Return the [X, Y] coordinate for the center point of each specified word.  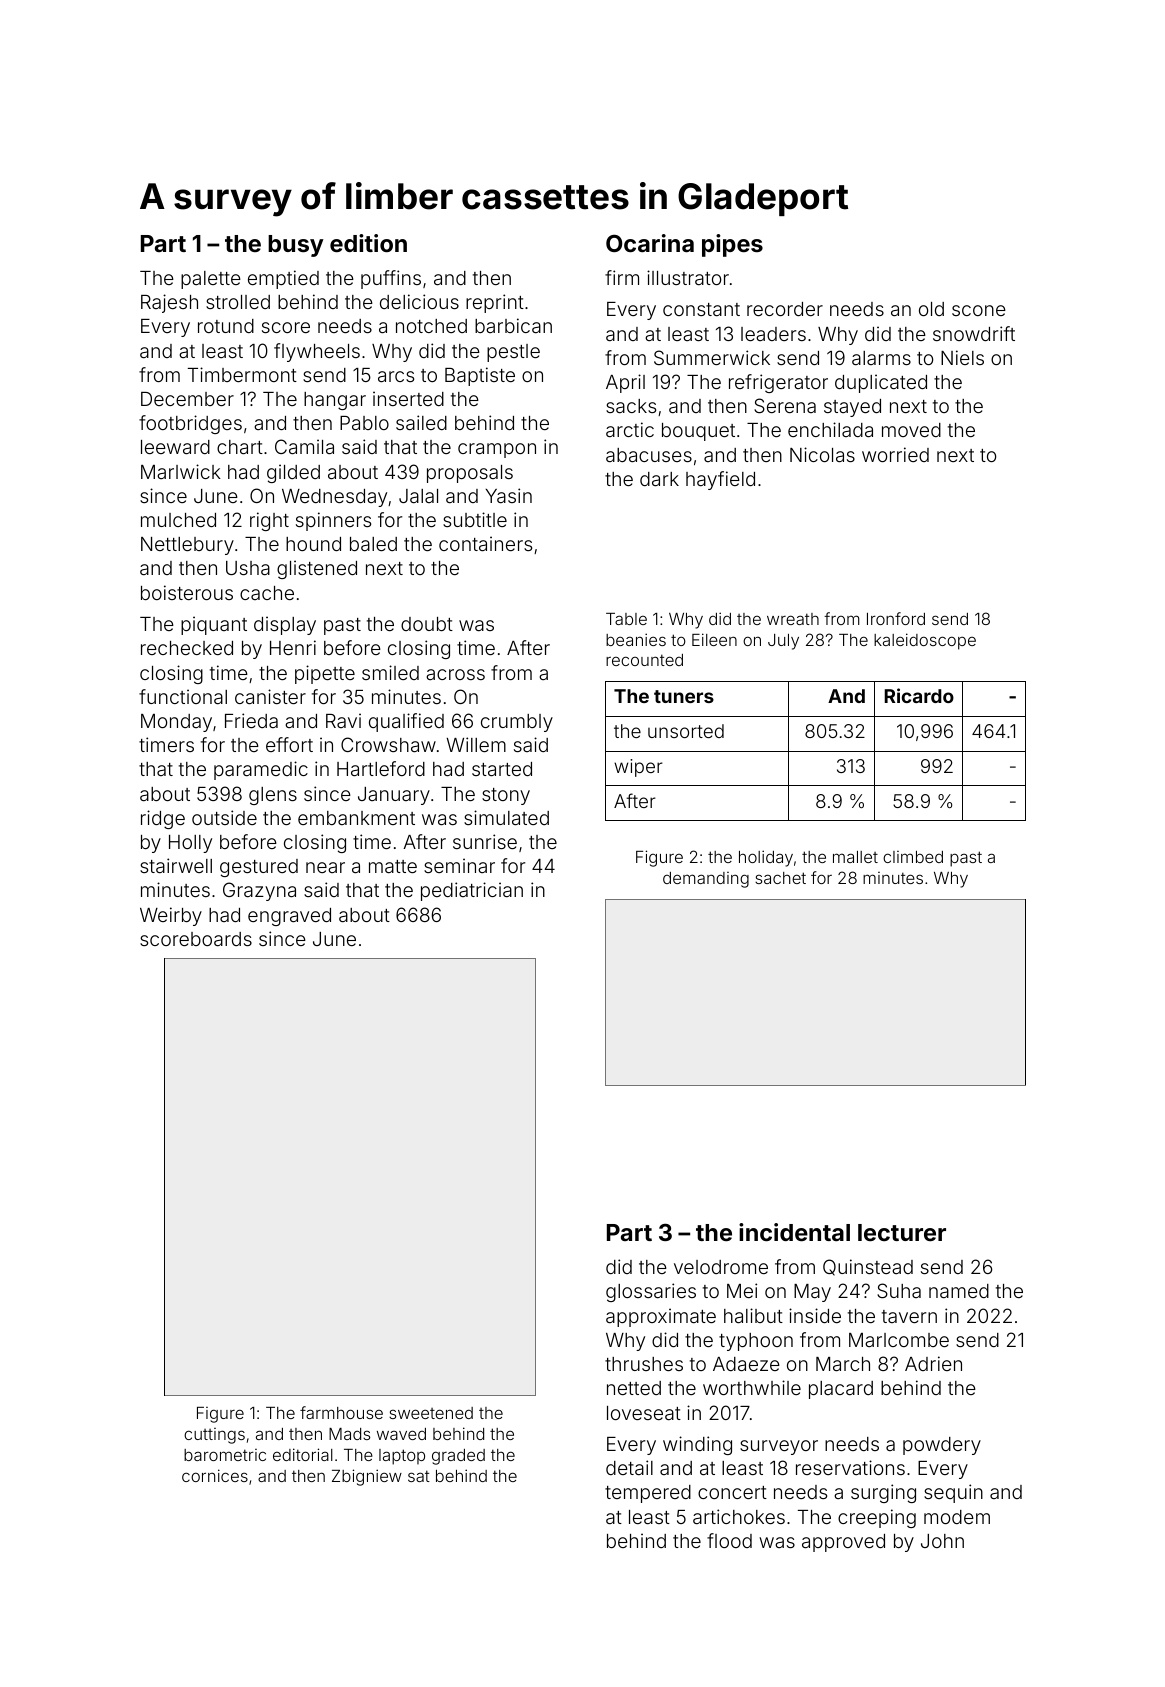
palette [211, 280]
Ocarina [650, 243]
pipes [732, 245]
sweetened [431, 1413]
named [959, 1291]
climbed [913, 857]
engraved [289, 917]
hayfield [720, 480]
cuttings [214, 1436]
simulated [506, 817]
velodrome [721, 1267]
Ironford [896, 618]
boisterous [187, 592]
